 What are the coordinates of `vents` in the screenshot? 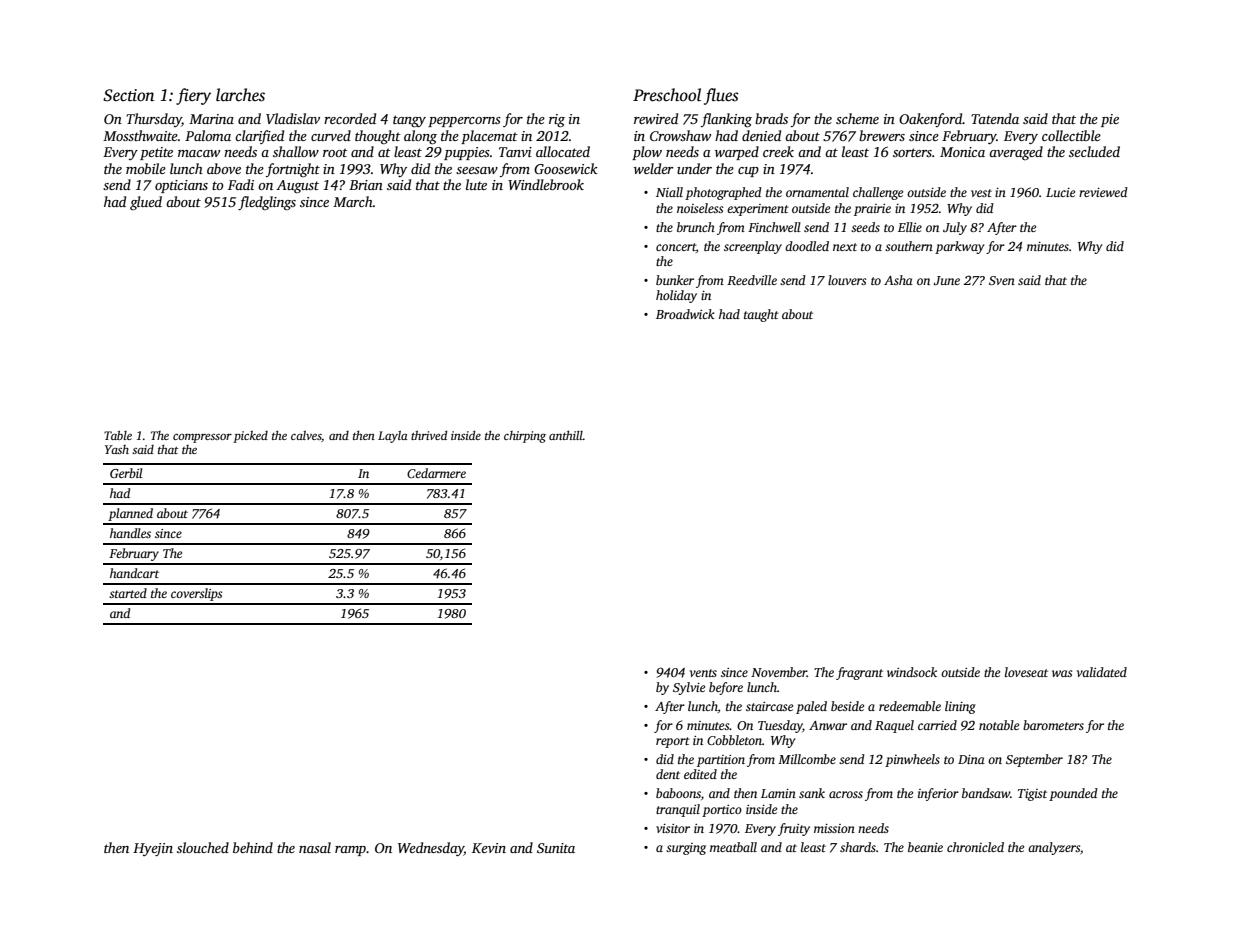 It's located at (703, 673).
